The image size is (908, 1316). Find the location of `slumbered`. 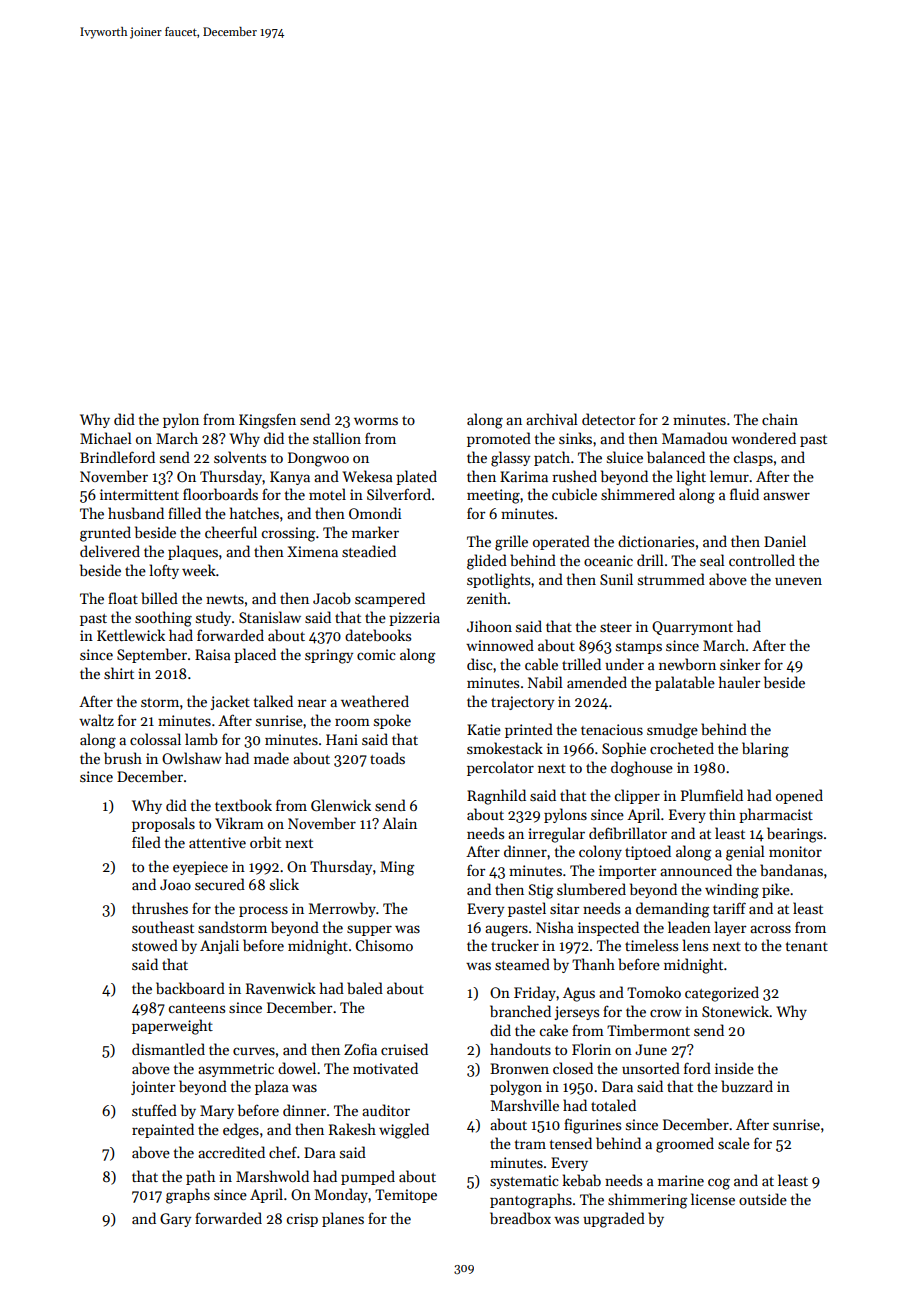

slumbered is located at coordinates (591, 889).
